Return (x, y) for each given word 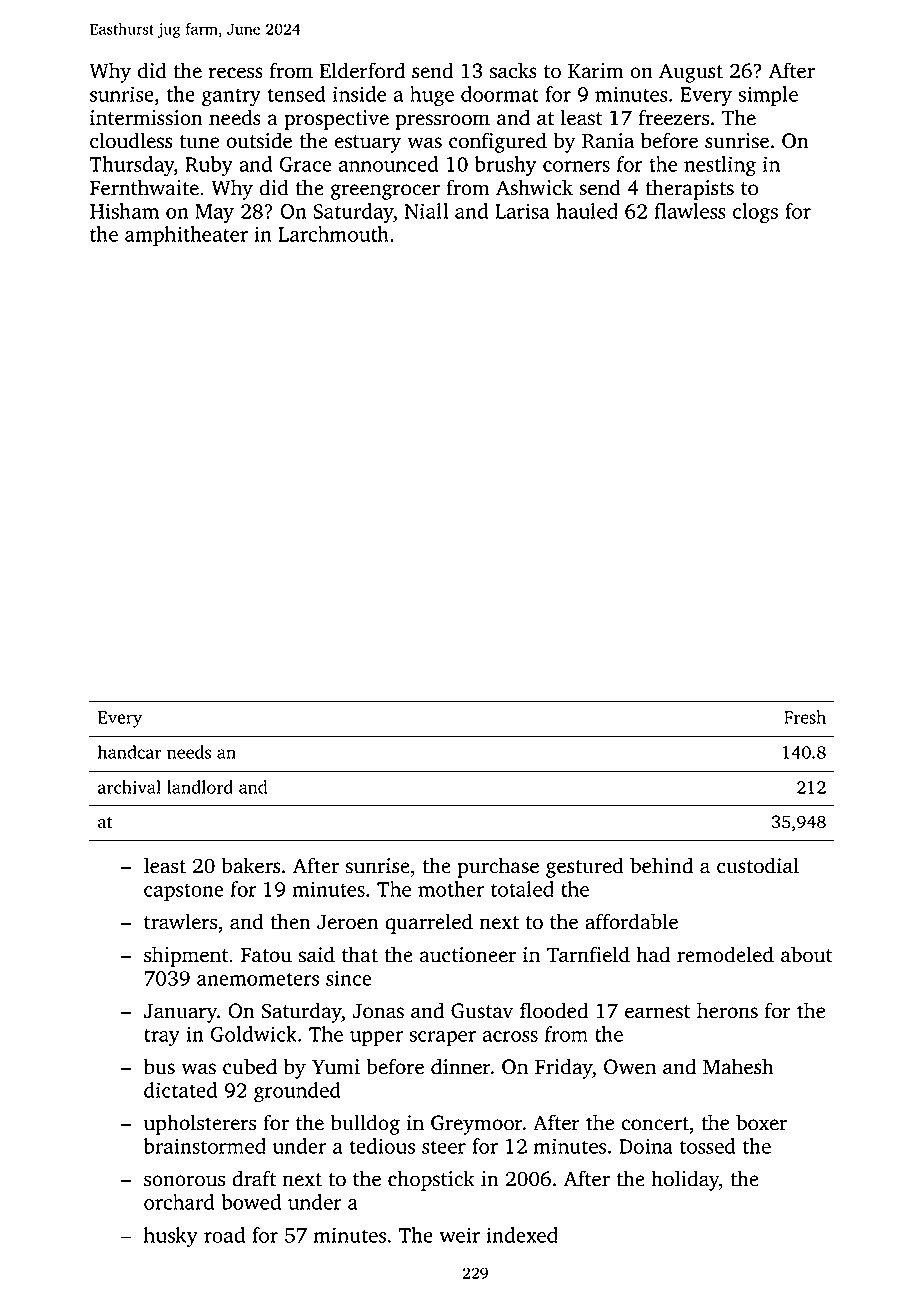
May (214, 213)
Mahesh (738, 1066)
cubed (250, 1066)
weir (459, 1235)
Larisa (522, 211)
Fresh (805, 717)
